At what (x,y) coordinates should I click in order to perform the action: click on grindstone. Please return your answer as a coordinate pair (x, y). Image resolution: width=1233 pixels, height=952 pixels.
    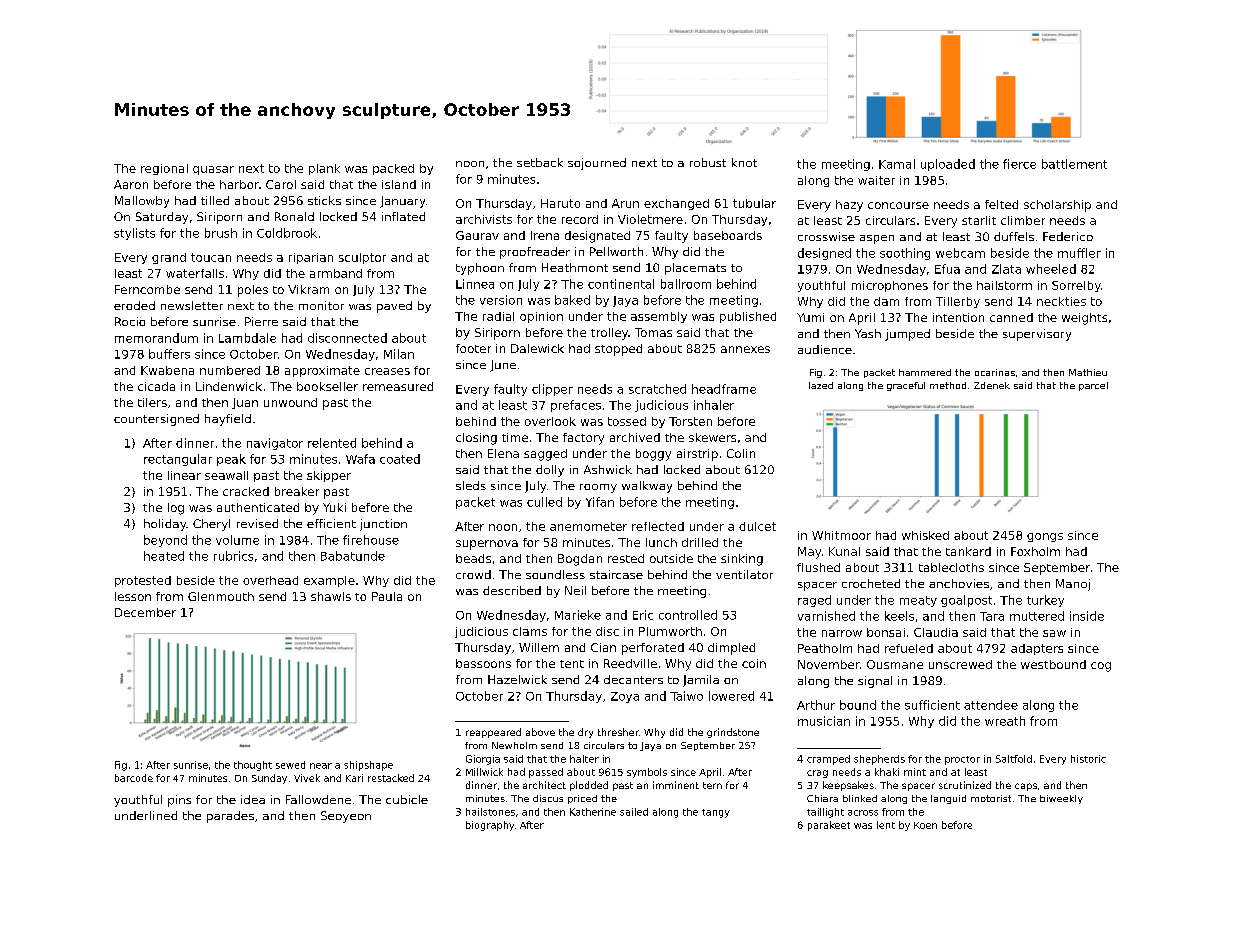
    Looking at the image, I should click on (733, 733).
